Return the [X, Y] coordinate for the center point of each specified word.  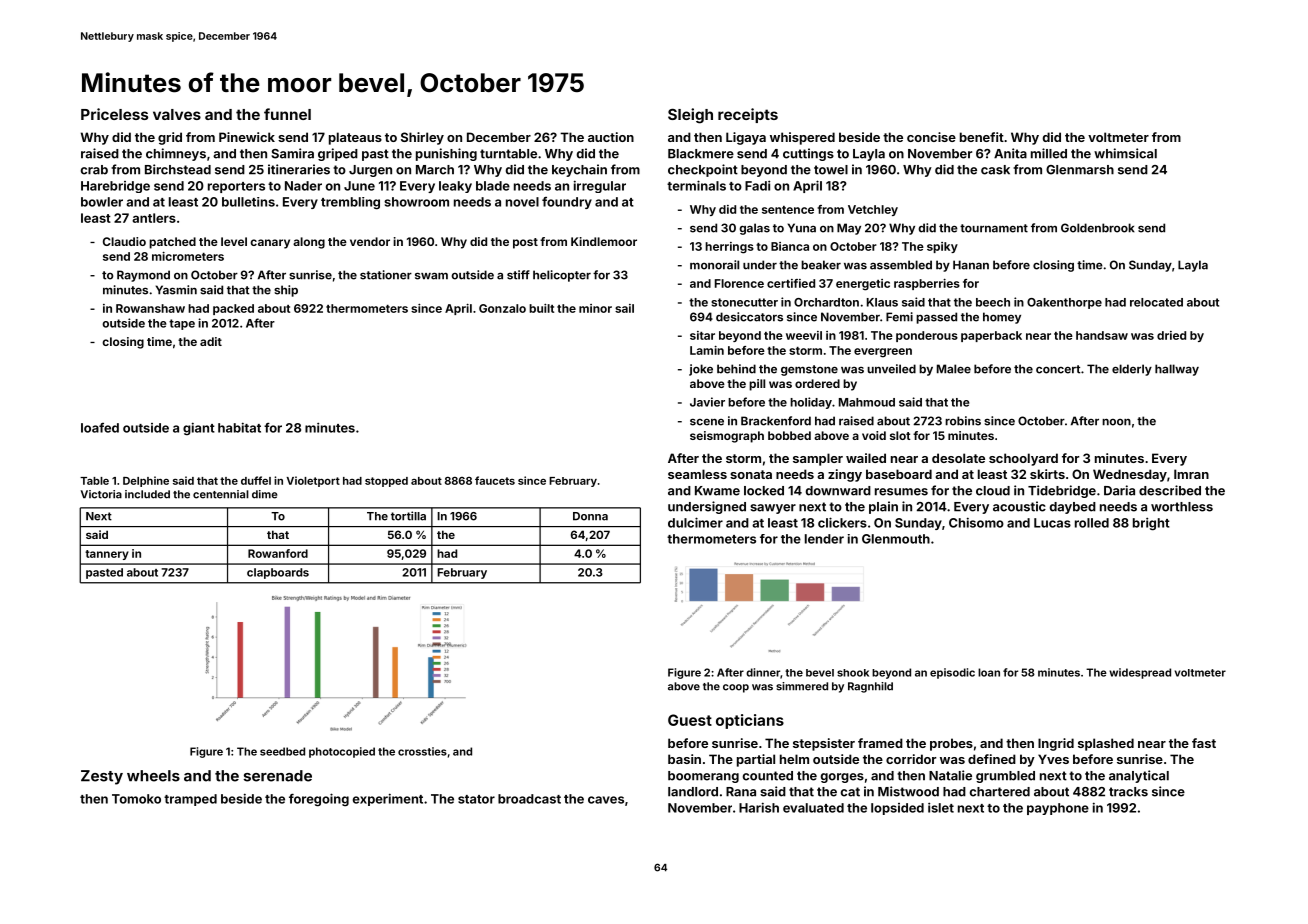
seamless [697, 474]
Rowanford [278, 553]
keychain [579, 170]
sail [624, 308]
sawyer [773, 509]
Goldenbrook [1098, 228]
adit [211, 341]
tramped [190, 800]
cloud [993, 491]
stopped [386, 482]
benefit [982, 137]
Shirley [422, 138]
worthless [1182, 507]
